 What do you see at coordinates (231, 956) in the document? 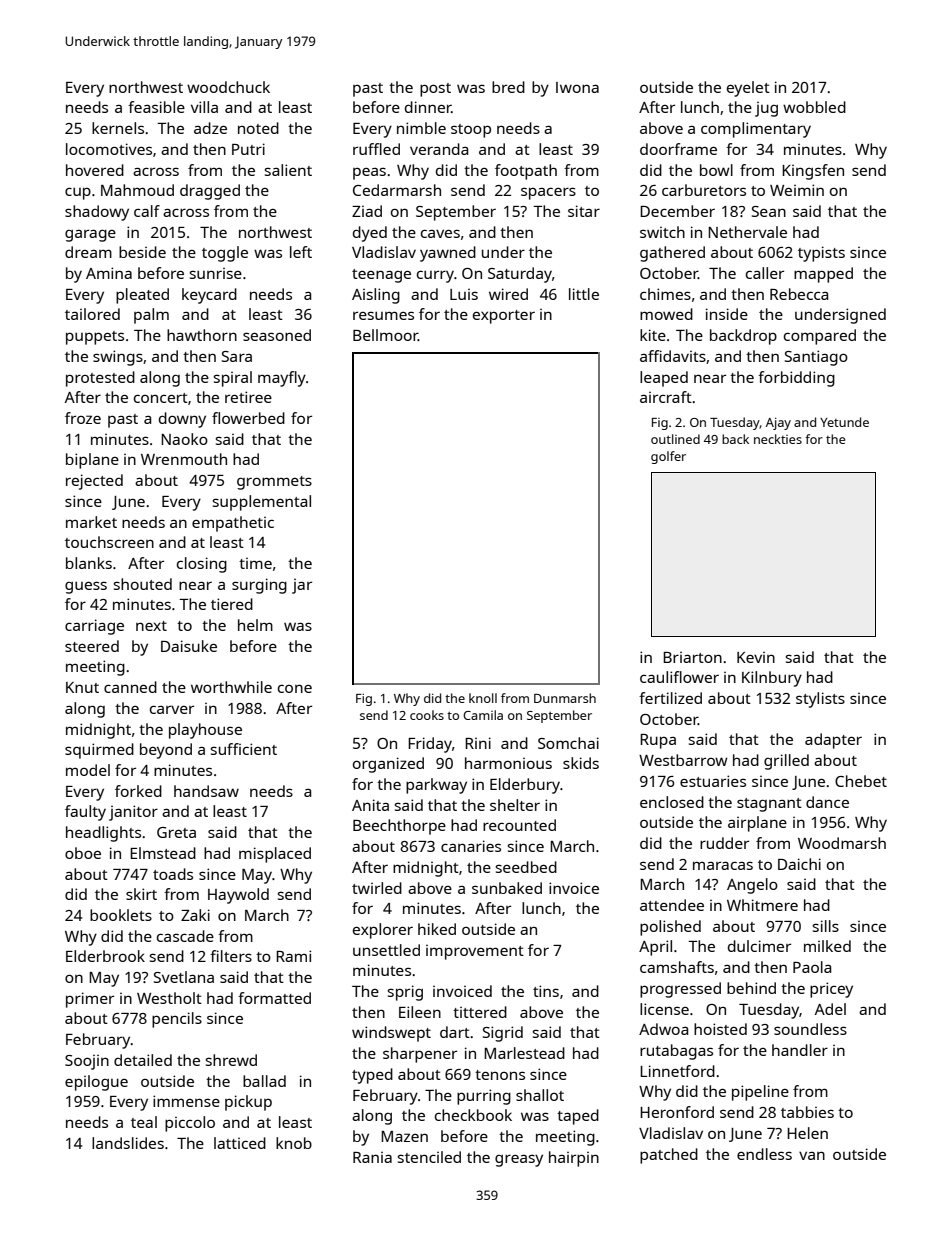
I see `filters` at bounding box center [231, 956].
